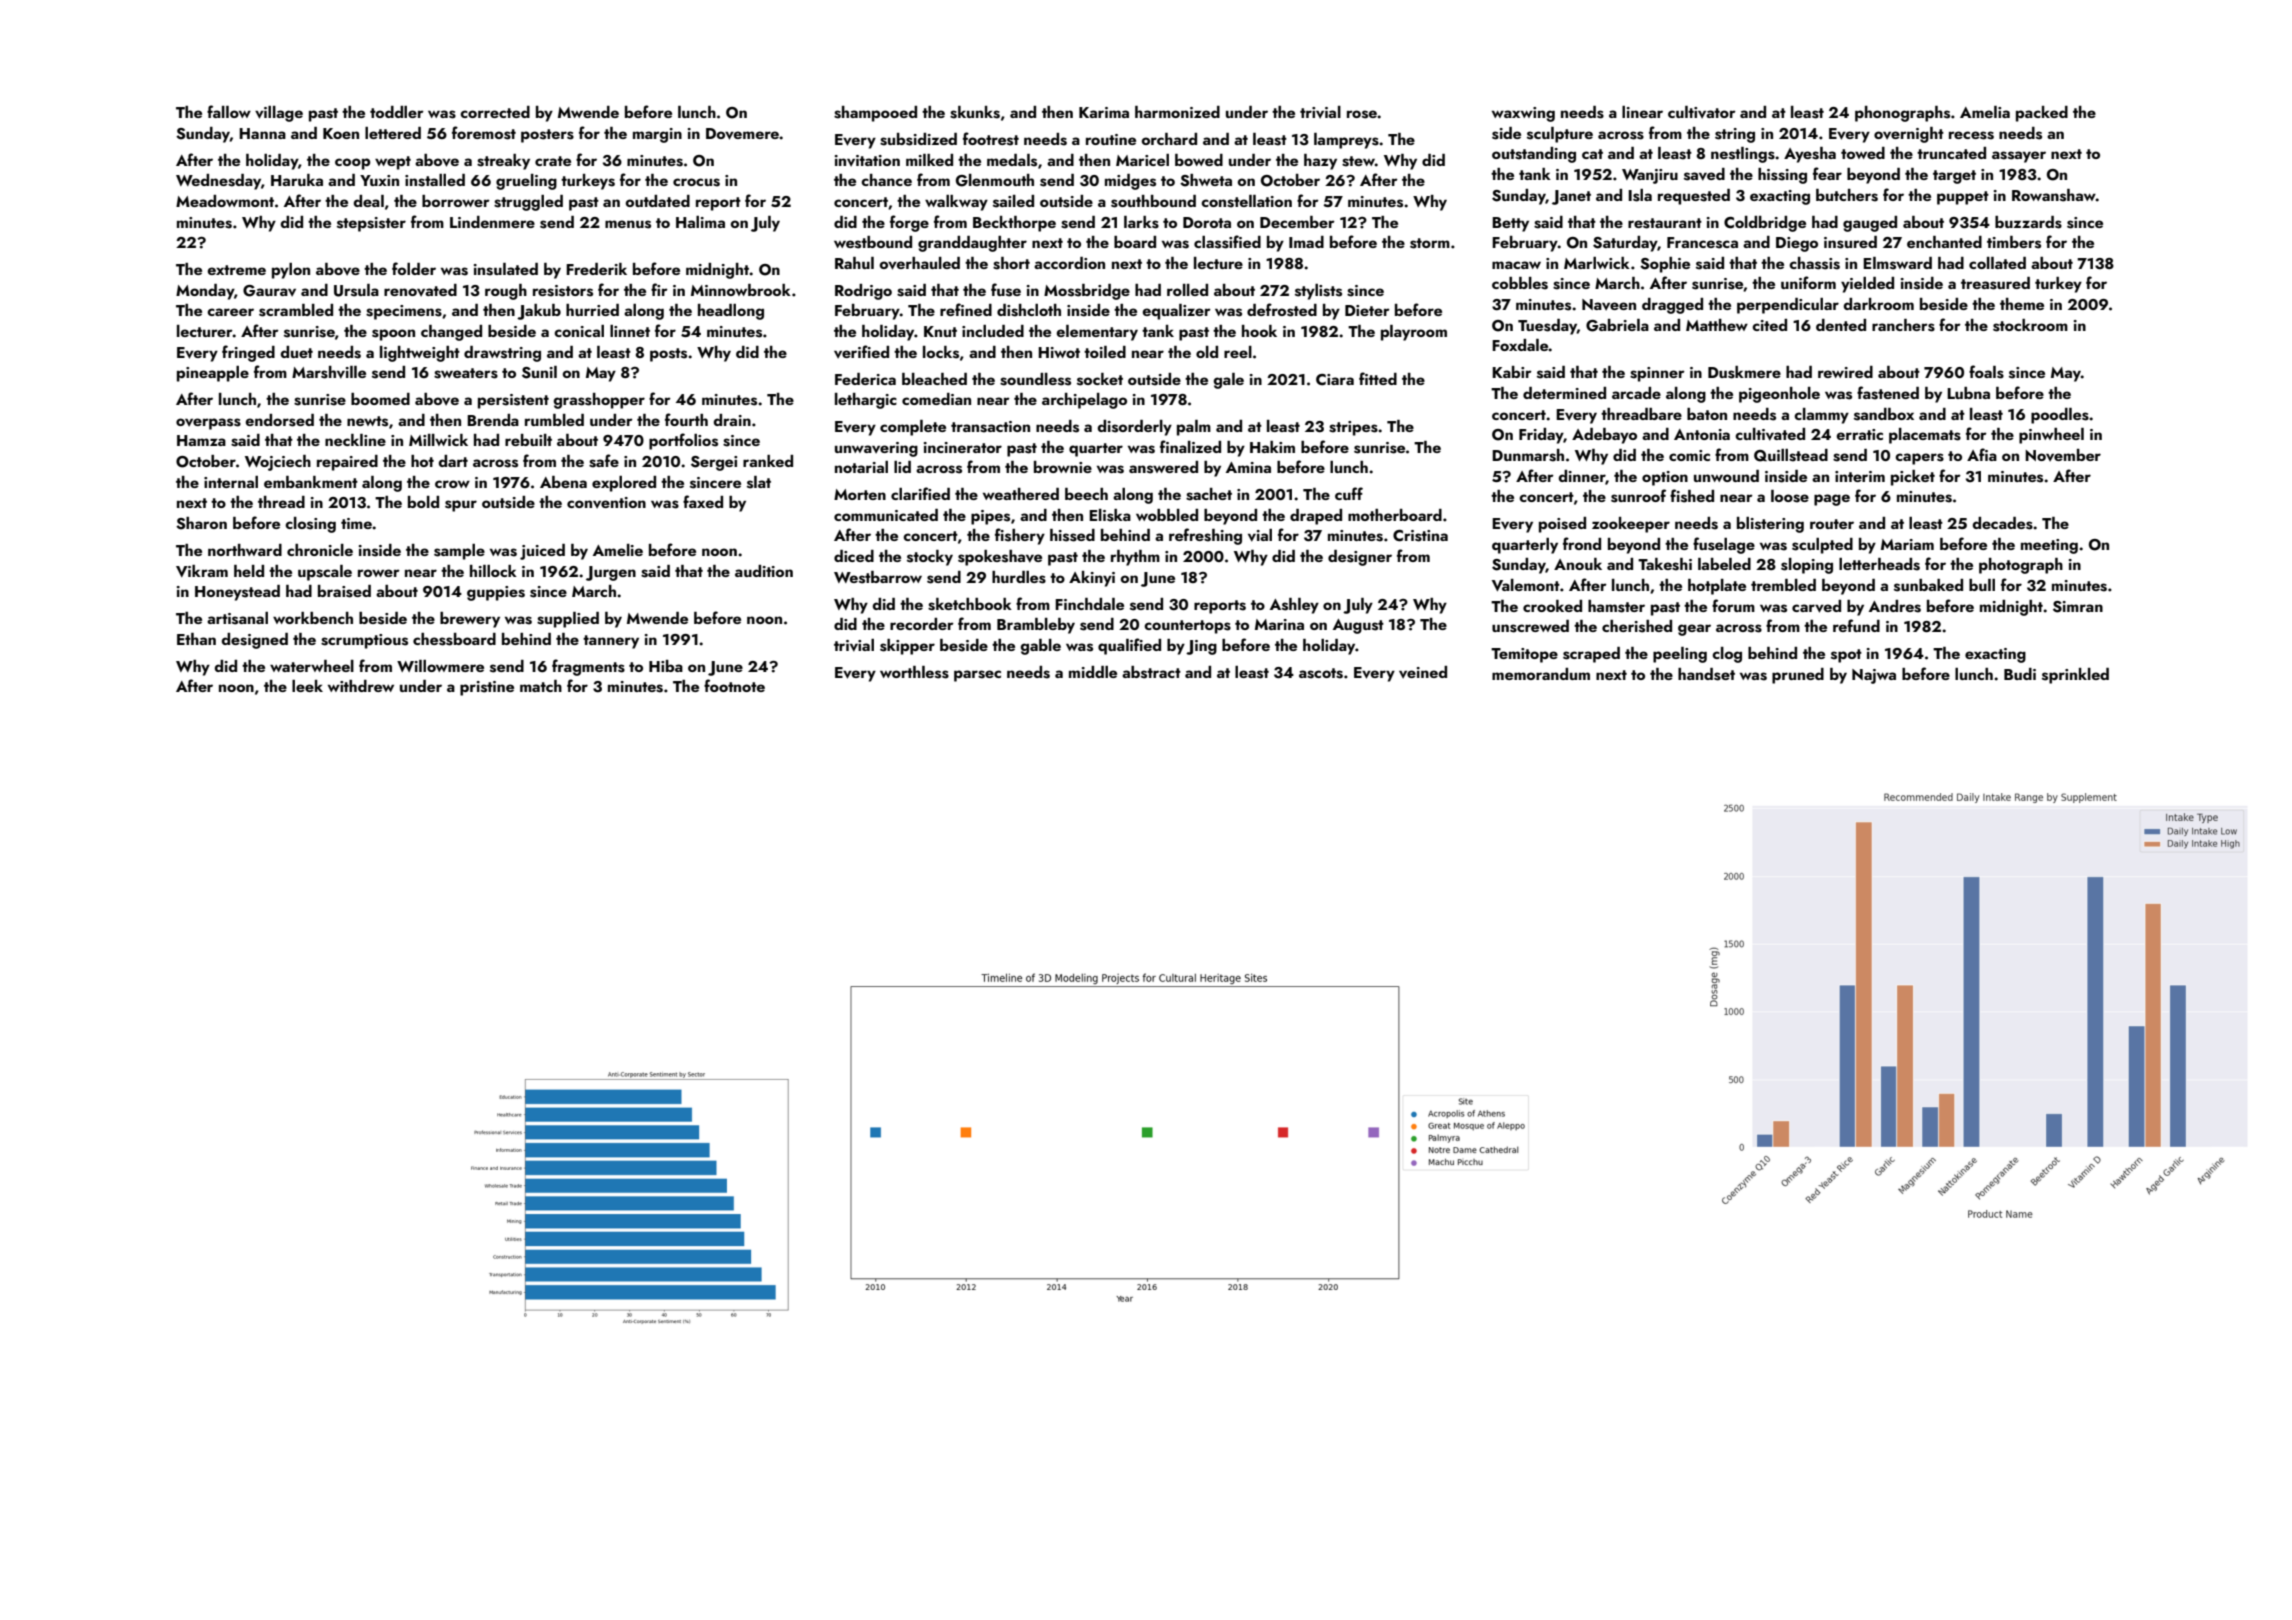  I want to click on Francesca, so click(1702, 243).
